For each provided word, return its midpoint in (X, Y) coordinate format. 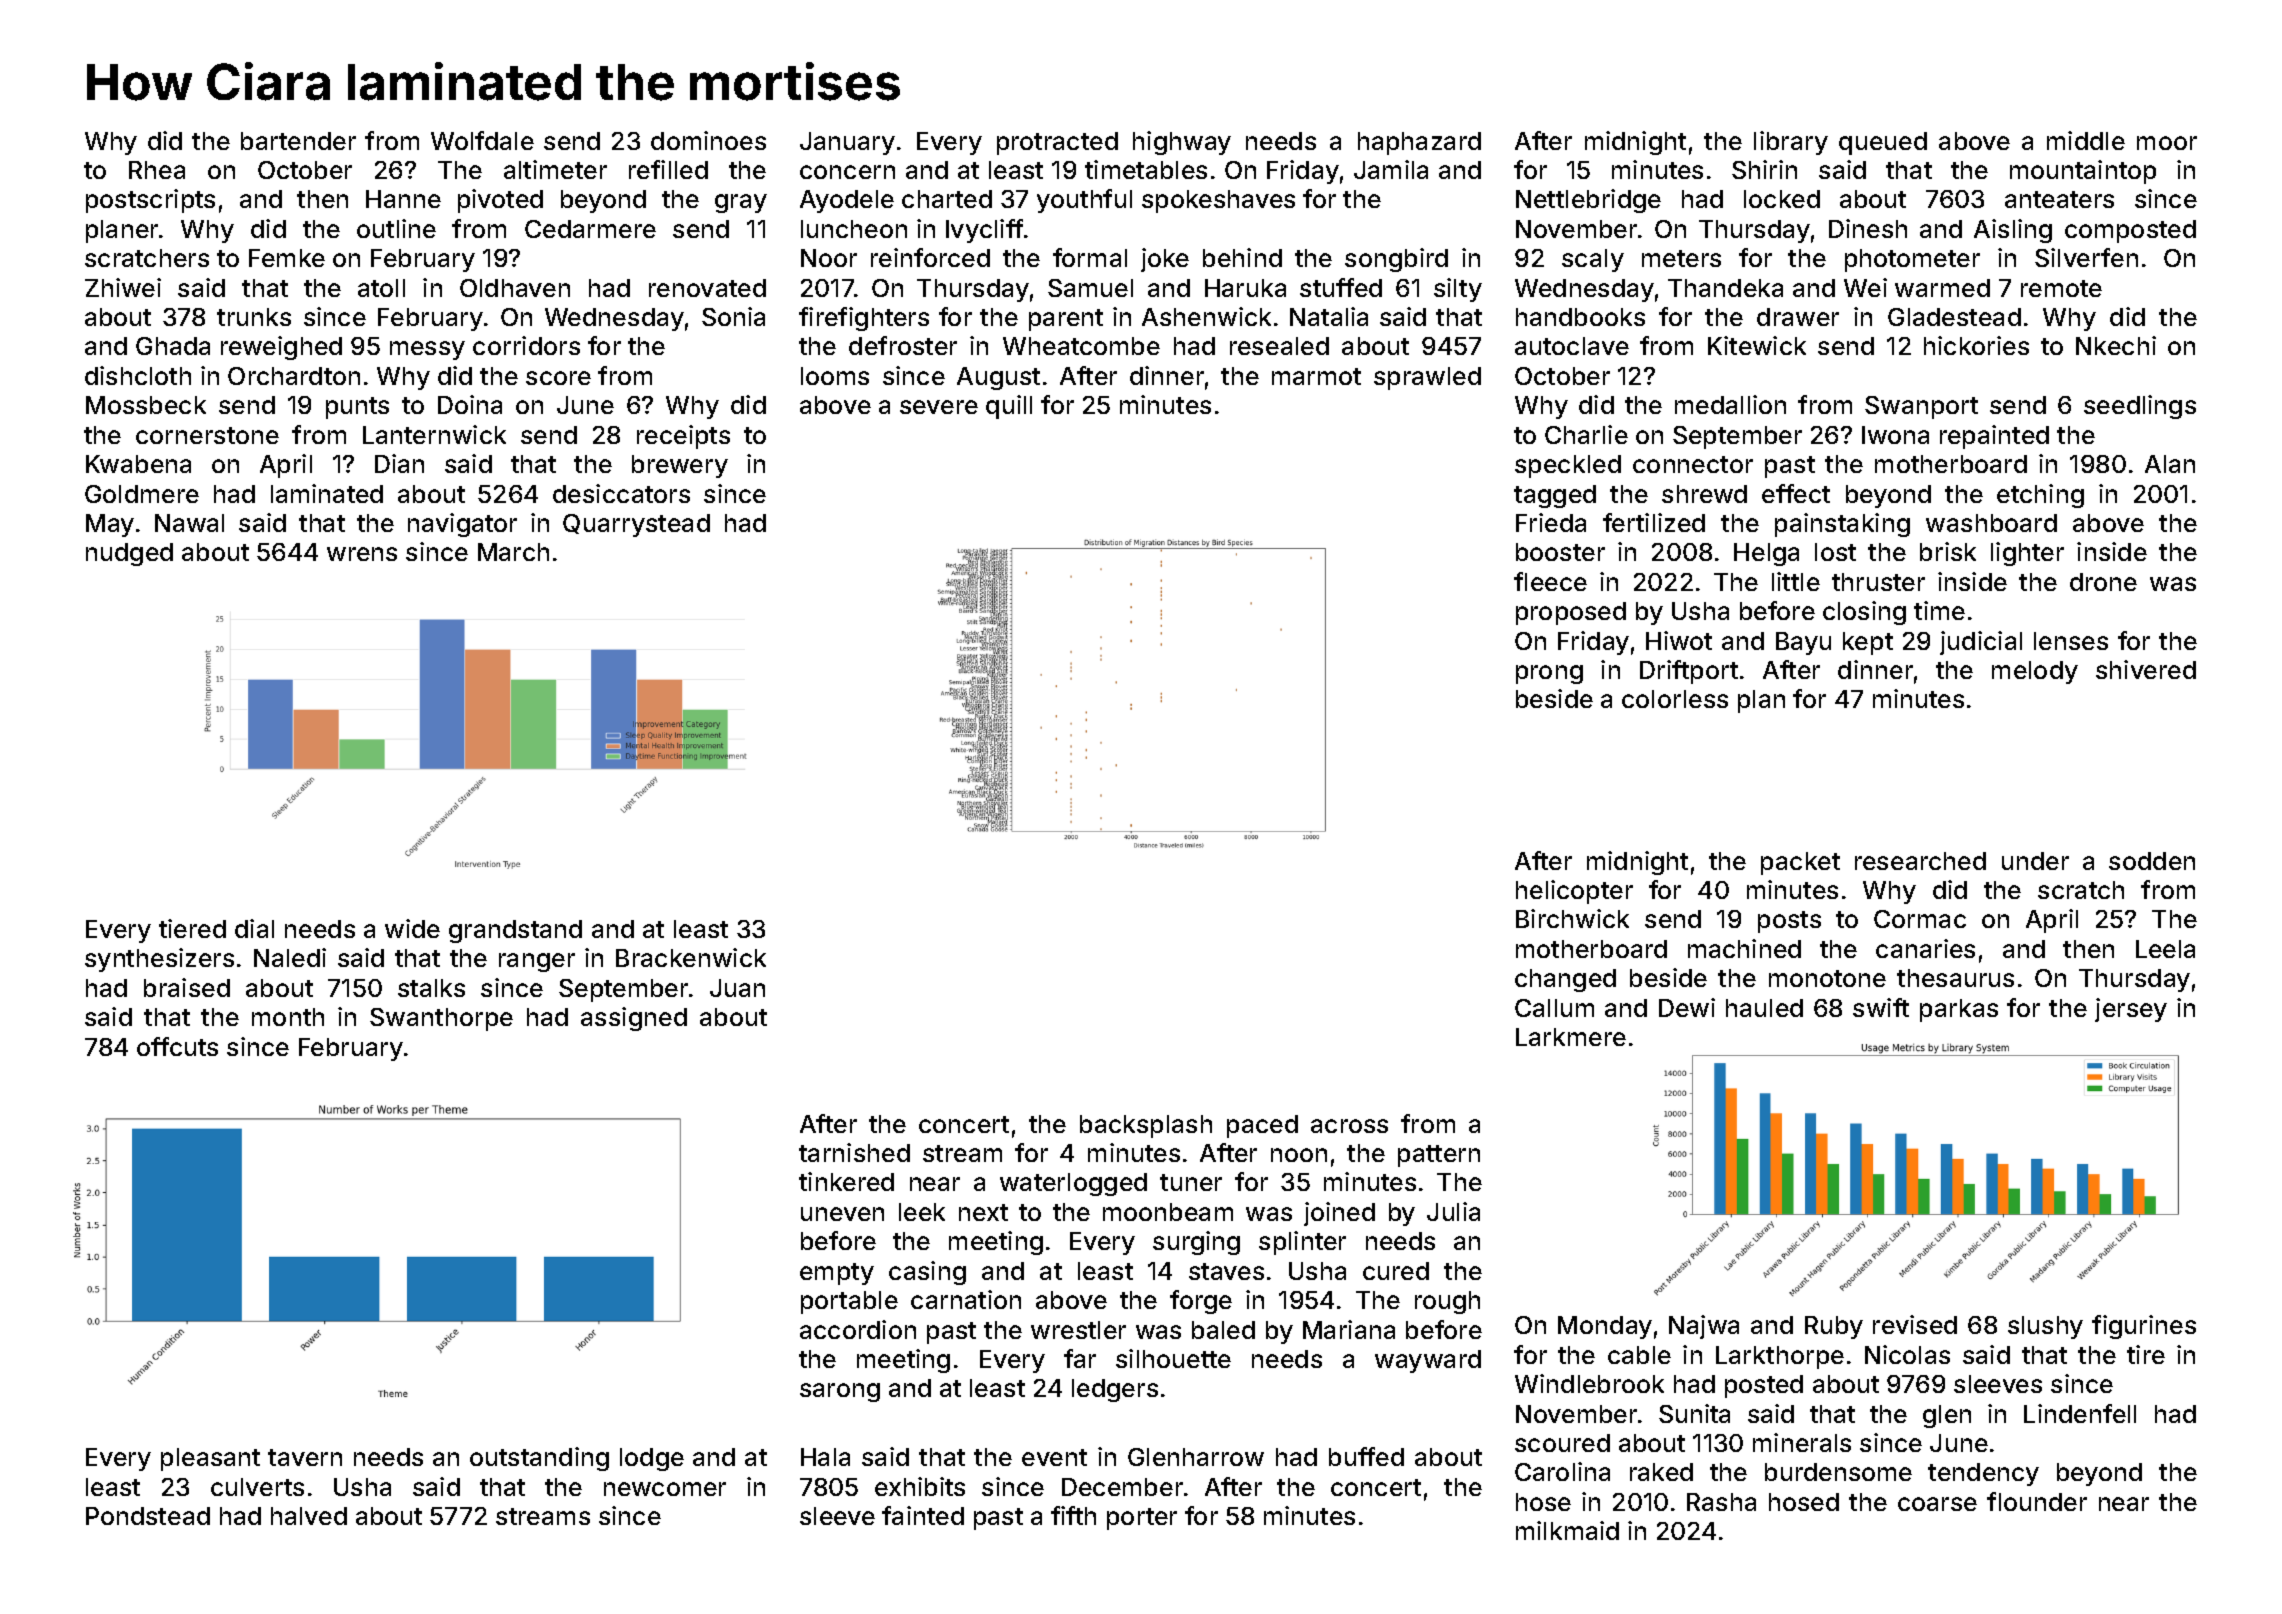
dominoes (708, 140)
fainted (923, 1515)
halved (309, 1516)
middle (2086, 140)
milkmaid (1567, 1530)
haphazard (1419, 143)
